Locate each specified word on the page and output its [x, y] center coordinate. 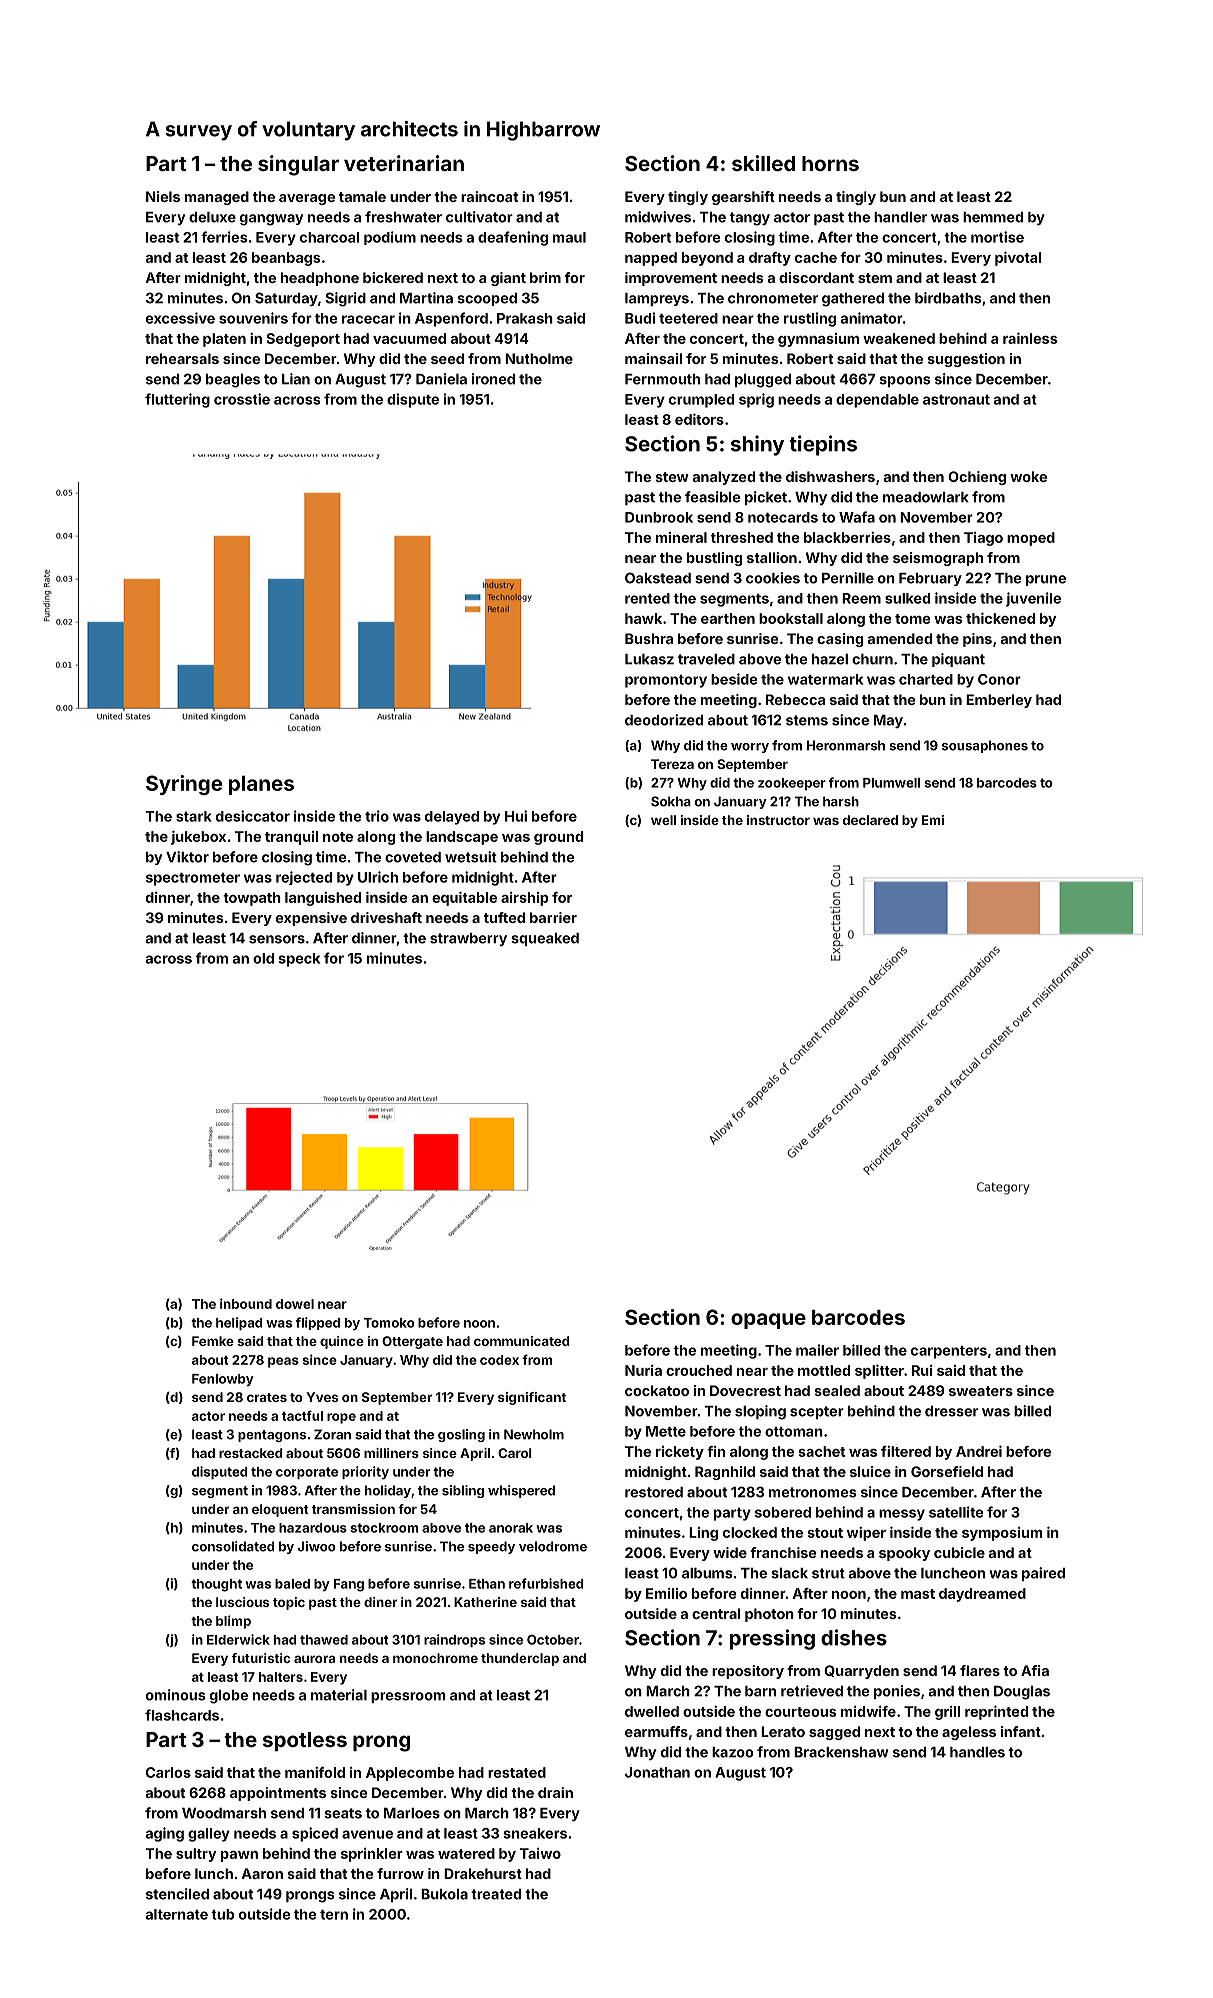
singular [298, 165]
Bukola [444, 1894]
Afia [1035, 1670]
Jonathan [657, 1772]
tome [913, 619]
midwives [658, 217]
